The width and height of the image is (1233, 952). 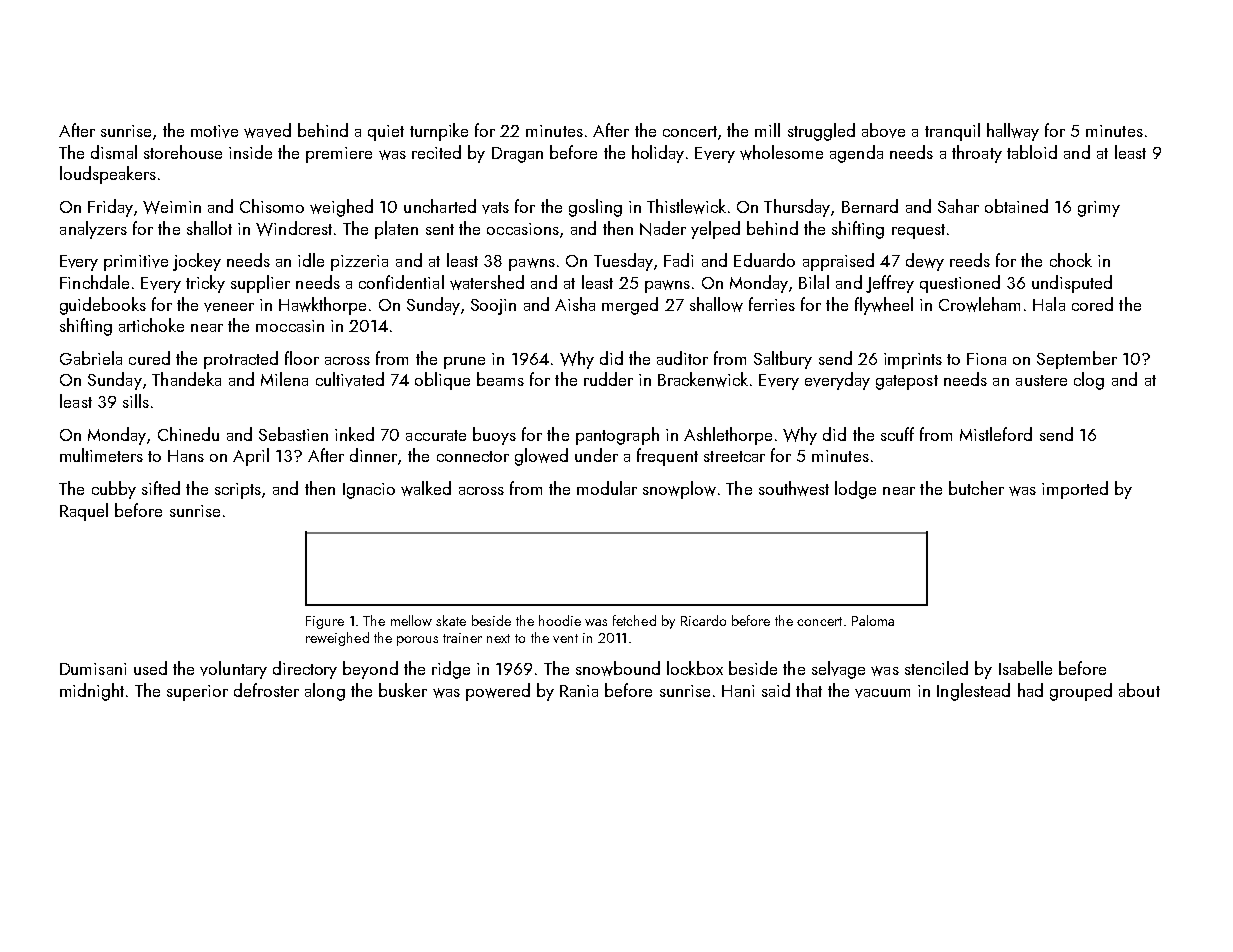 What do you see at coordinates (251, 457) in the image?
I see `April` at bounding box center [251, 457].
